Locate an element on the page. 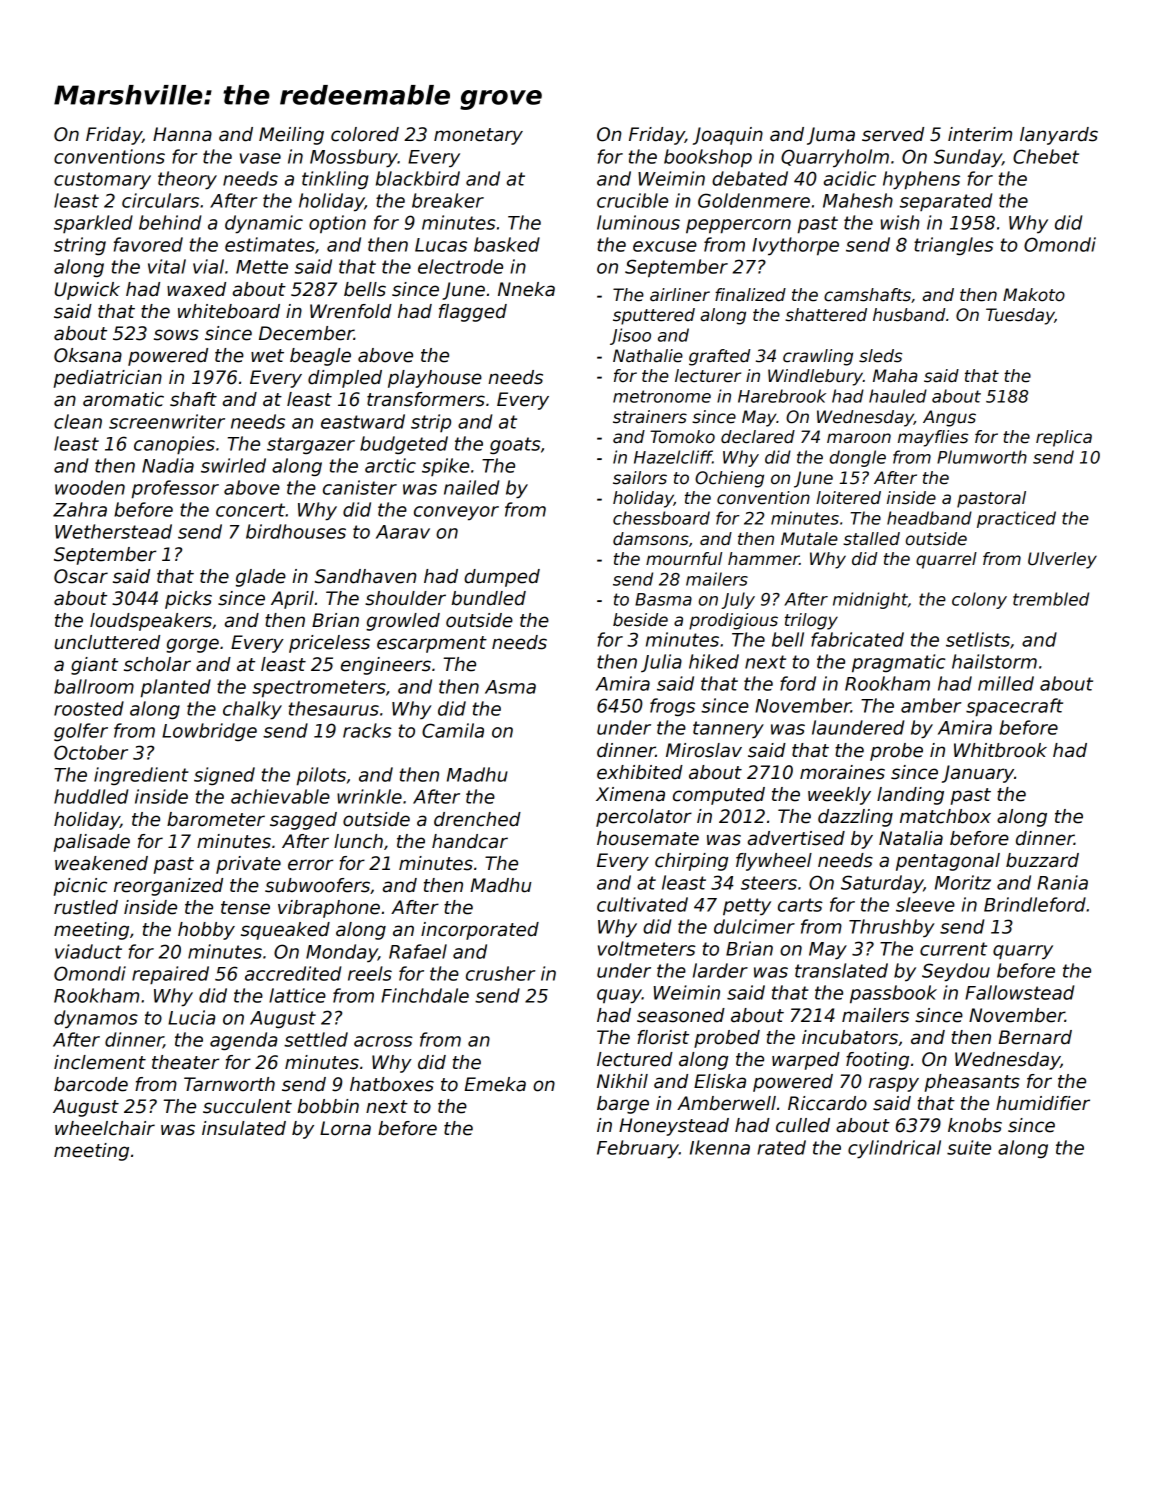 The height and width of the image is (1495, 1155). replica is located at coordinates (1064, 438).
